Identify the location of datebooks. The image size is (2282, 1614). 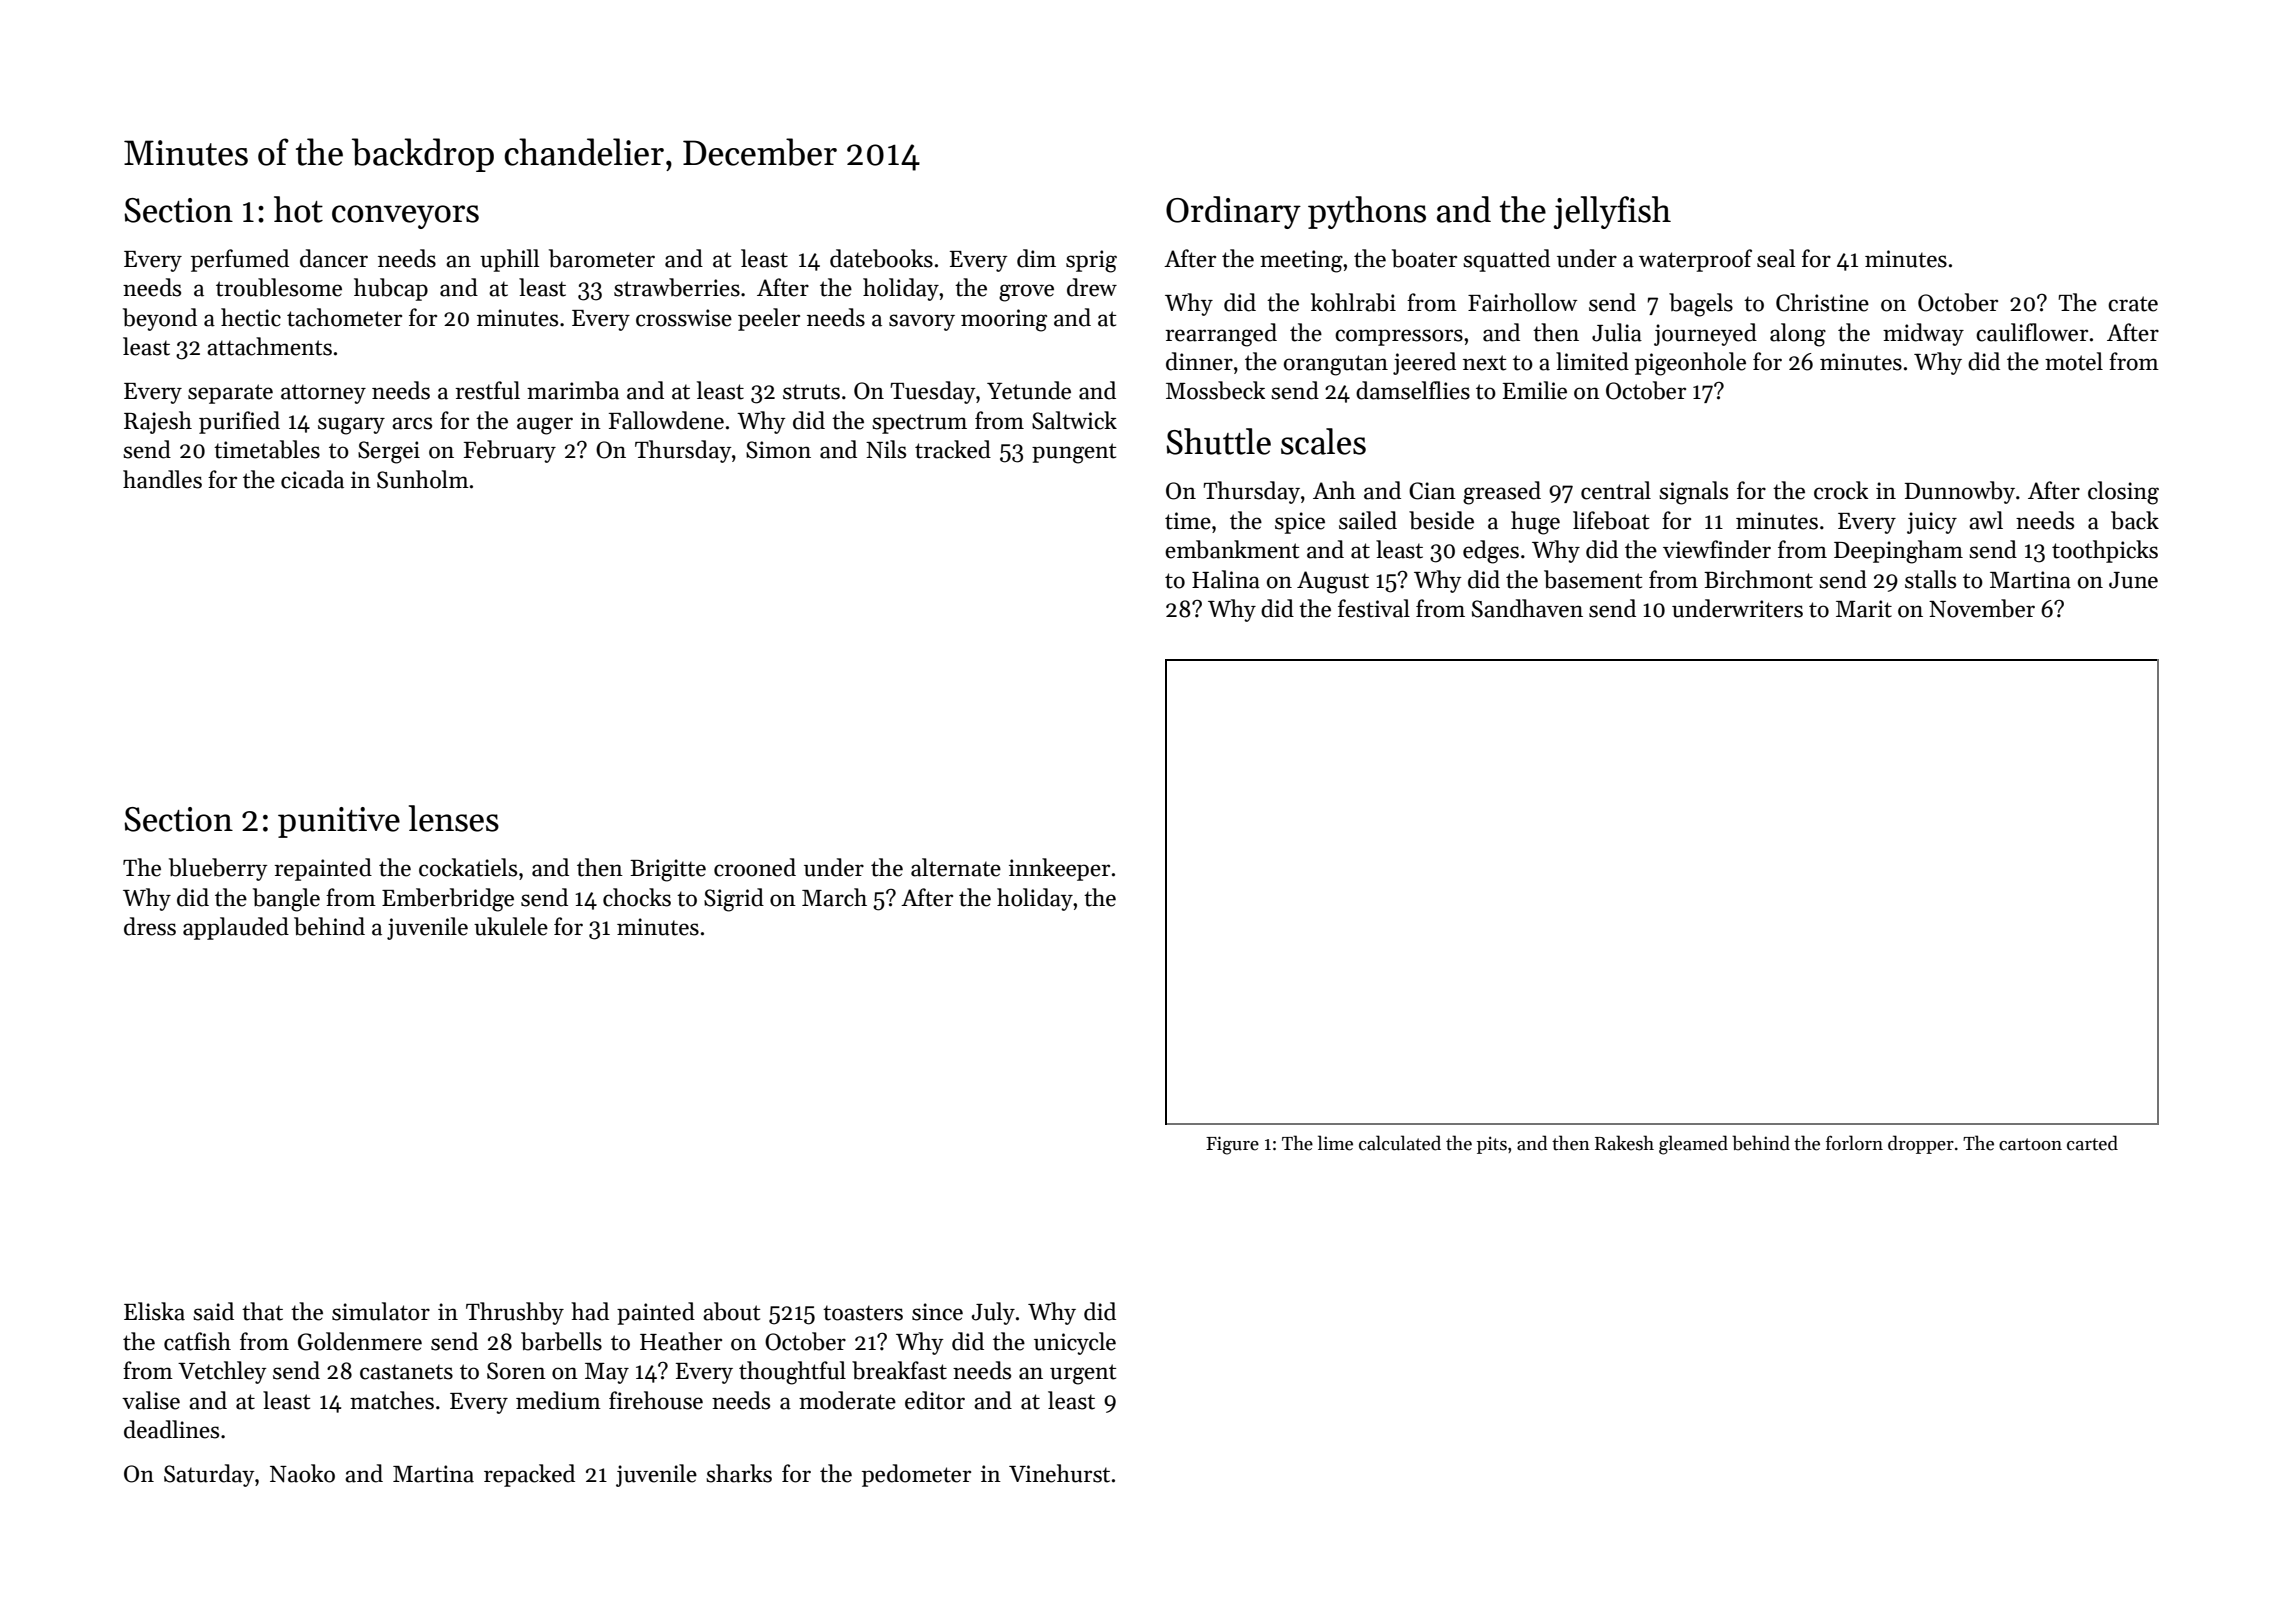
(881, 258).
